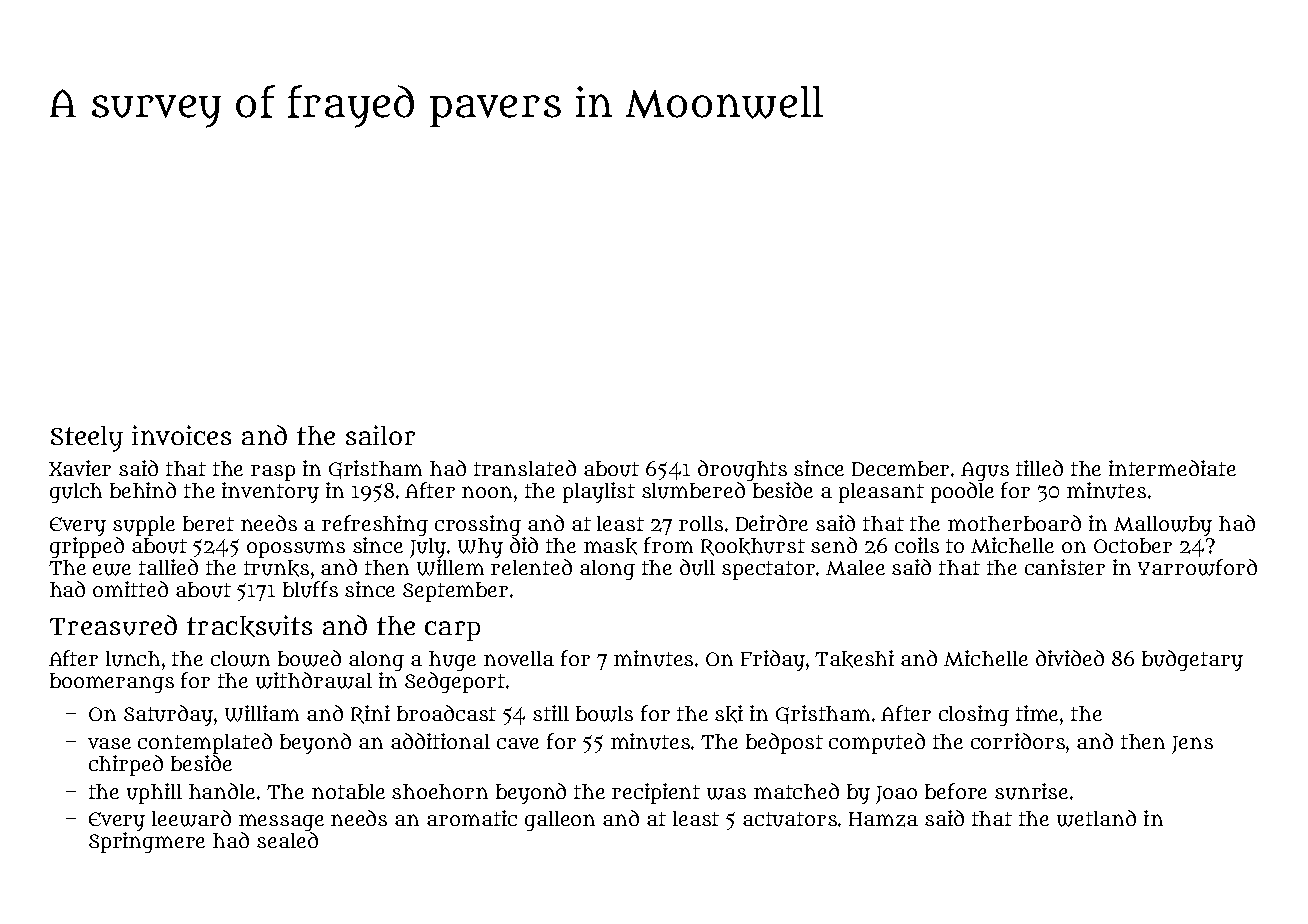 This screenshot has height=924, width=1308. Describe the element at coordinates (109, 743) in the screenshot. I see `vase` at that location.
